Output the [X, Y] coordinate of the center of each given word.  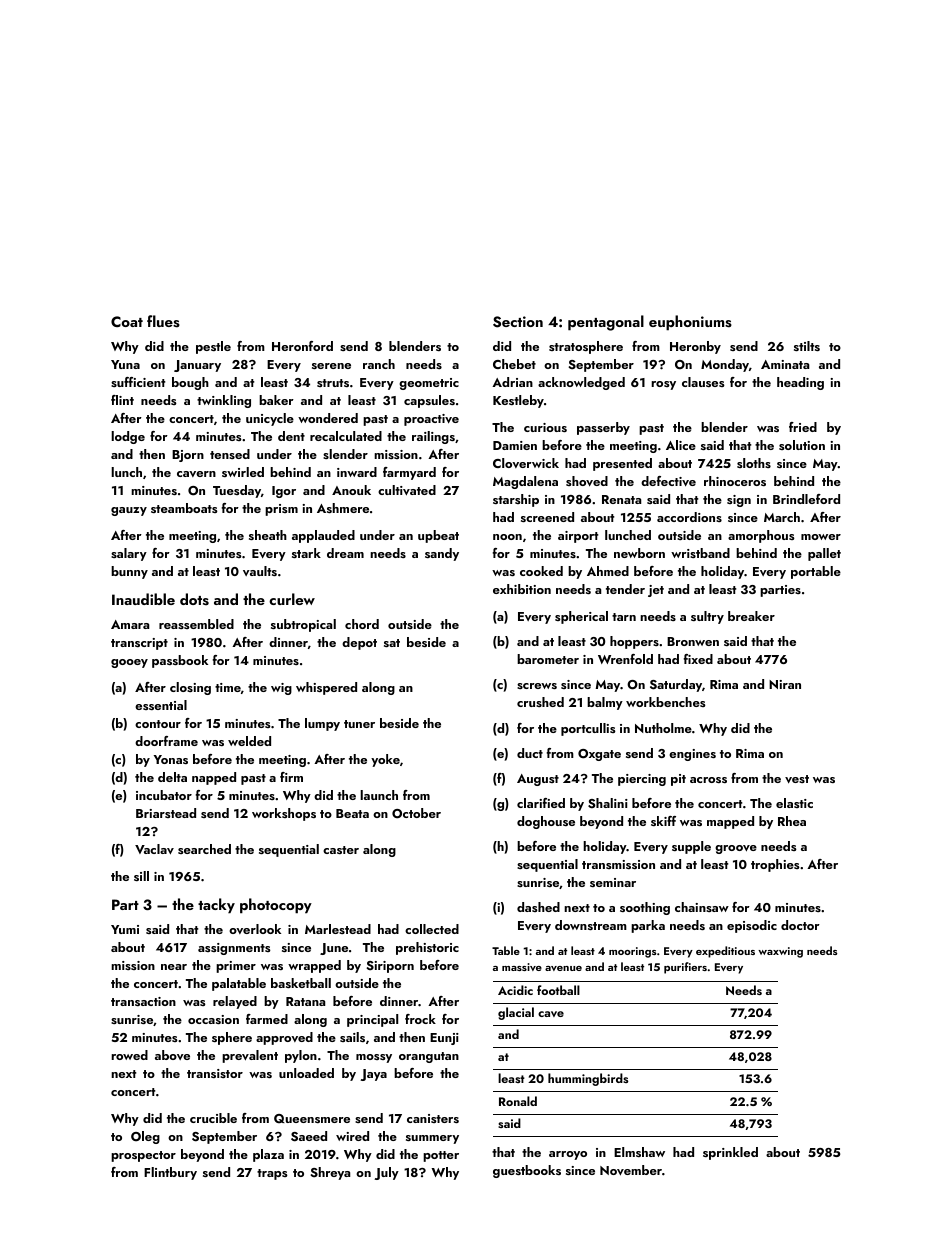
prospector [143, 1156]
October [416, 813]
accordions [689, 517]
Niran [785, 684]
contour [158, 724]
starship [516, 500]
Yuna [125, 364]
